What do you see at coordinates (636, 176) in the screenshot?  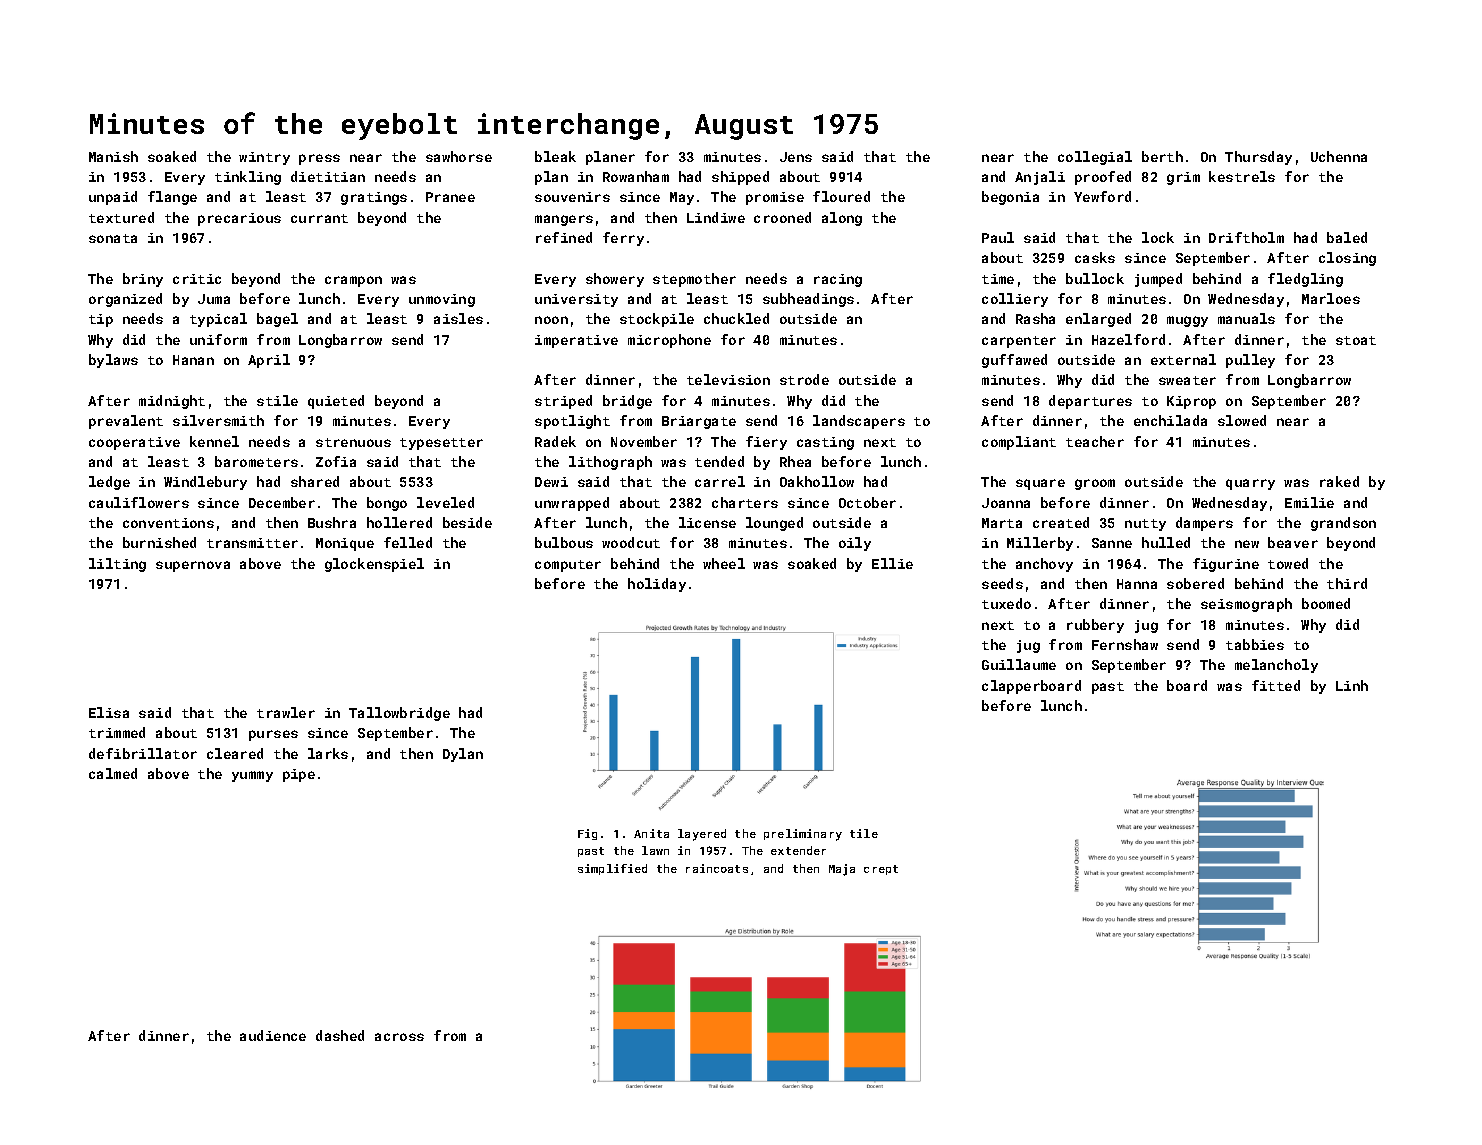 I see `Rowanham` at bounding box center [636, 176].
